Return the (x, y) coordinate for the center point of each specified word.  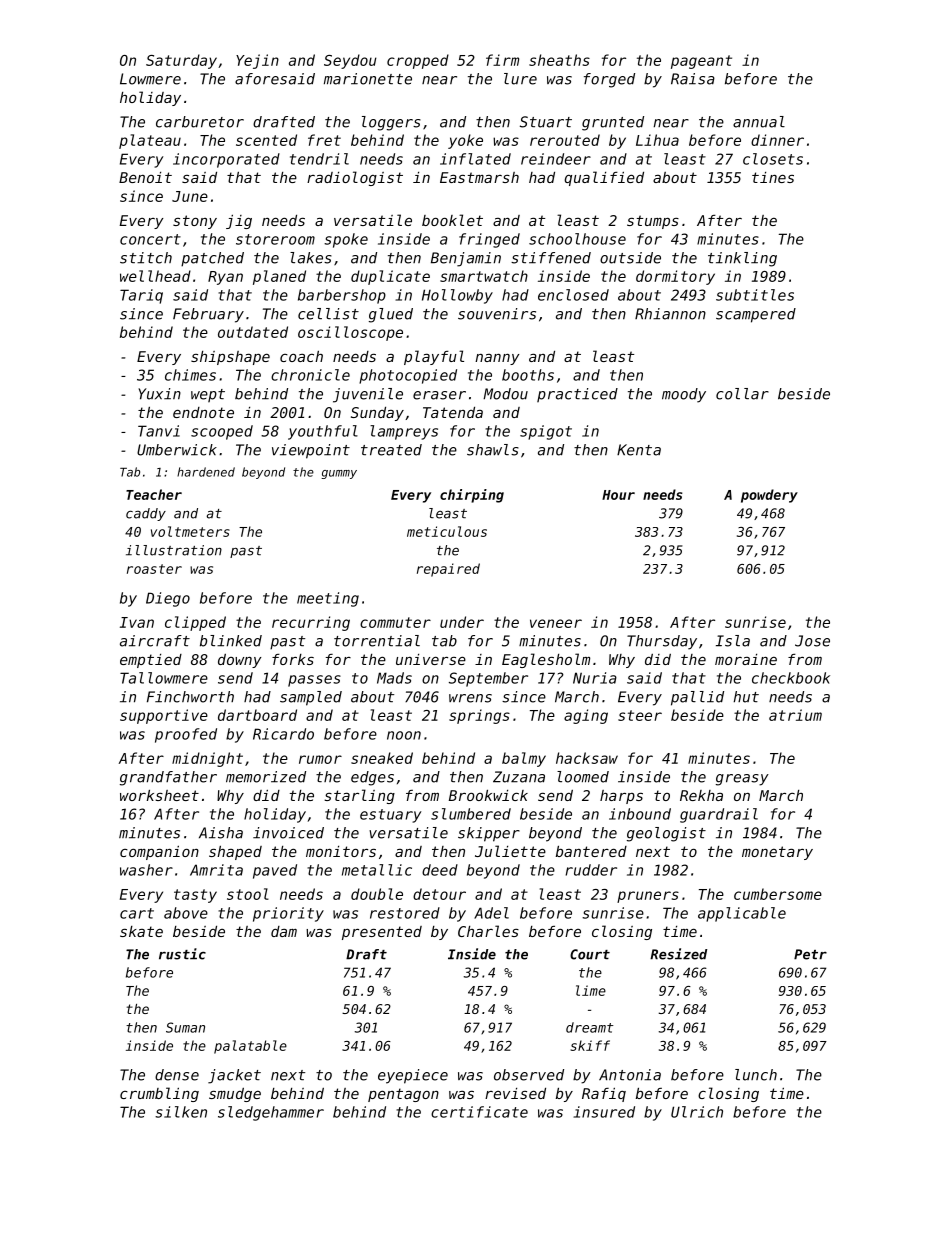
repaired (448, 570)
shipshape (230, 358)
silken (181, 1112)
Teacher (154, 494)
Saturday (181, 61)
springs (479, 716)
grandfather (168, 778)
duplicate (390, 277)
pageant (701, 62)
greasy (742, 780)
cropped (418, 61)
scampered (756, 315)
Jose (812, 641)
